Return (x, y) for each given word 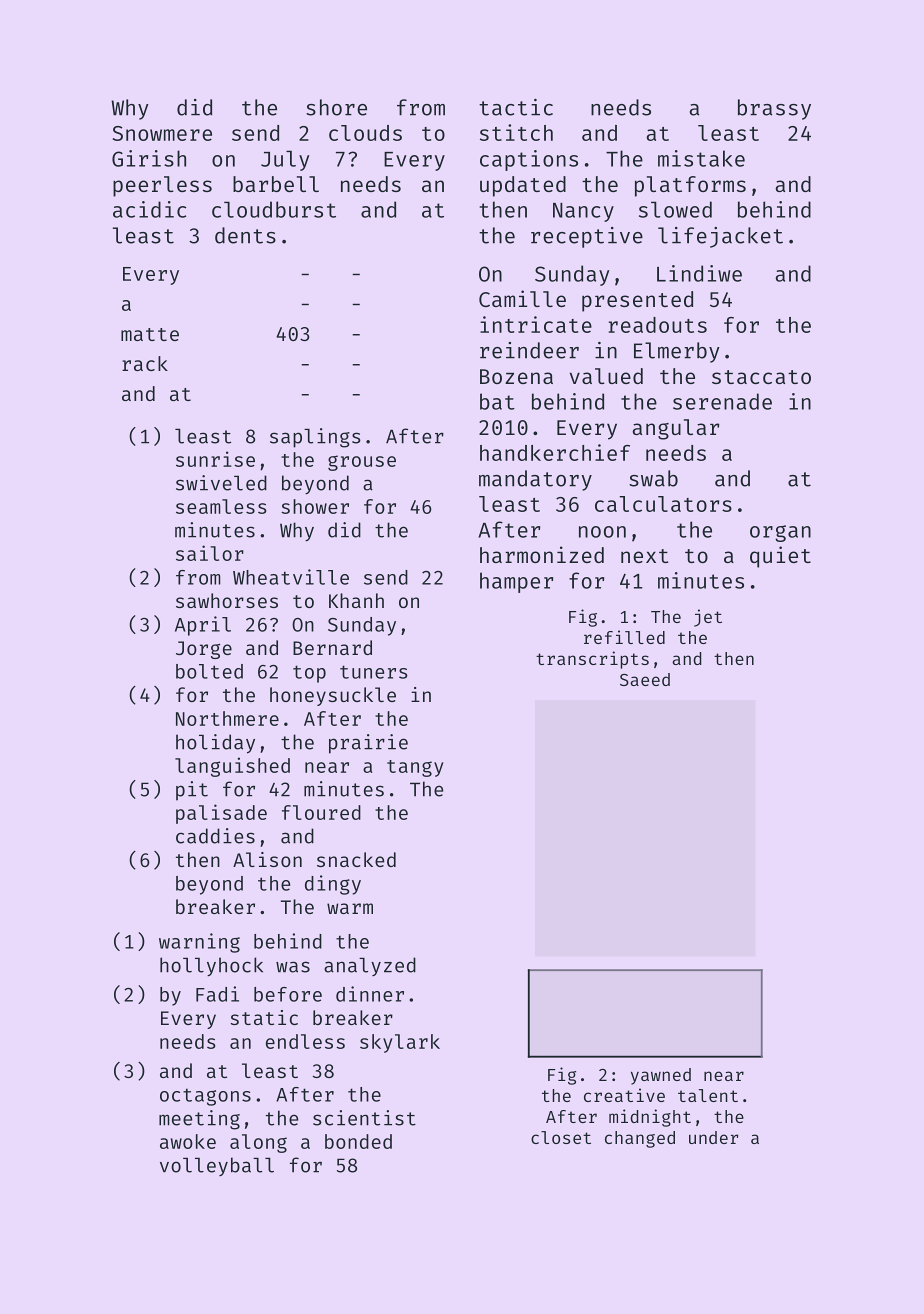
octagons (205, 1097)
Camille (522, 298)
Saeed (645, 679)
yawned (661, 1076)
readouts (658, 325)
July (285, 160)
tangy (415, 768)
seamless (221, 506)
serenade (722, 401)
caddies (215, 836)
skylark (400, 1043)
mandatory (535, 480)
